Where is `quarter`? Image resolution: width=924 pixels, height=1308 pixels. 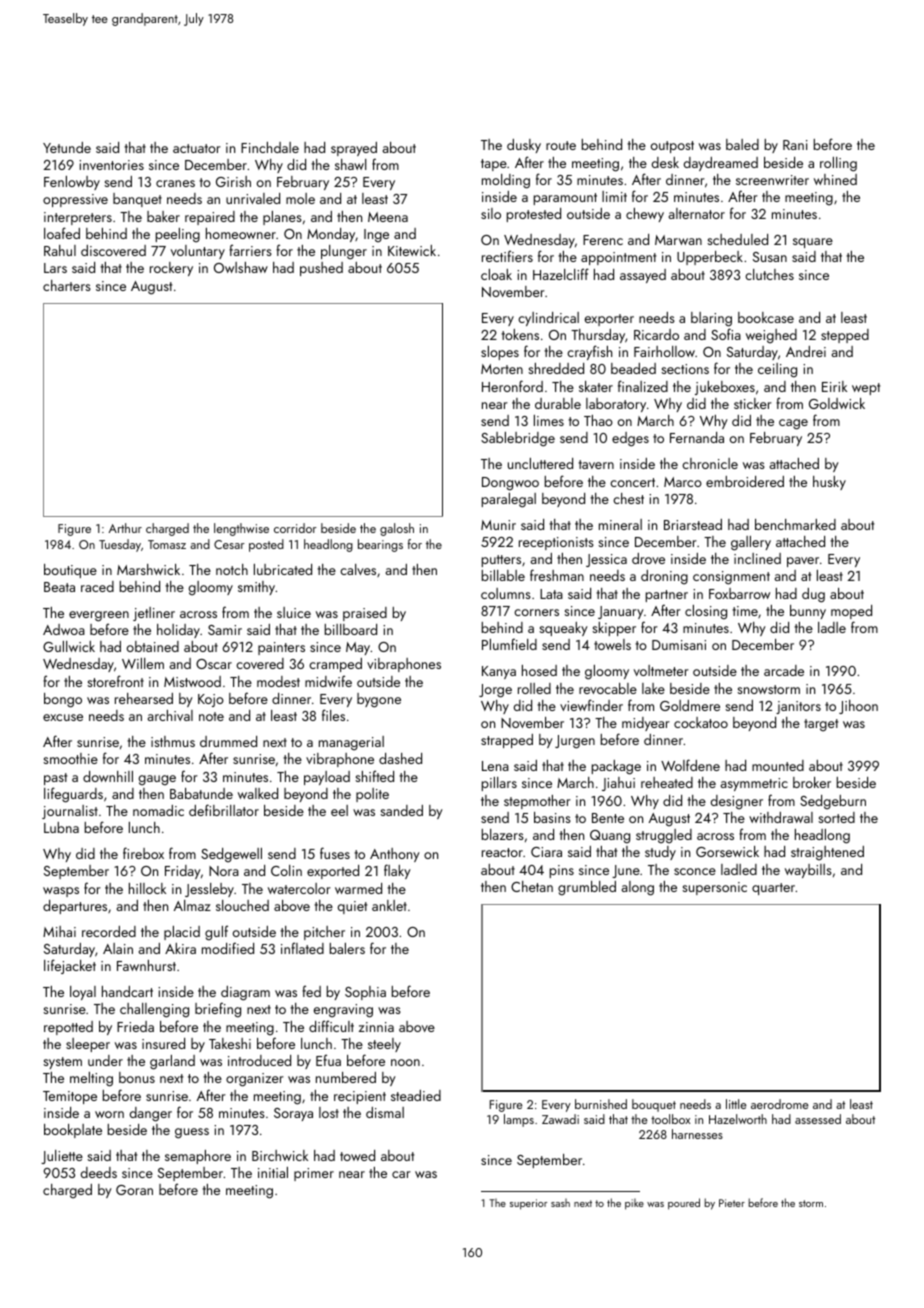 quarter is located at coordinates (774, 889).
